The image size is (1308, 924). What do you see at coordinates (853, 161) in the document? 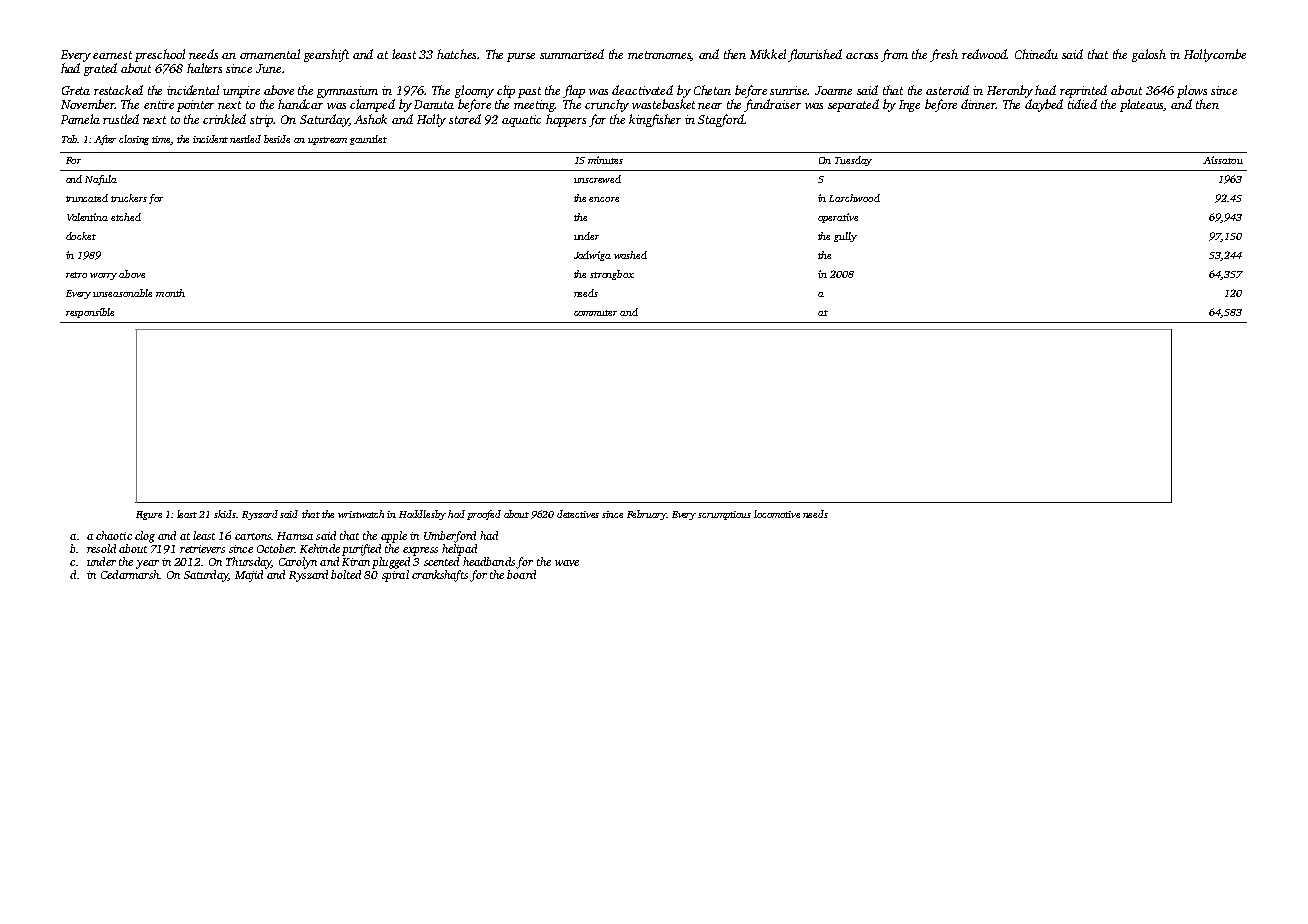
I see `Tuesday` at bounding box center [853, 161].
